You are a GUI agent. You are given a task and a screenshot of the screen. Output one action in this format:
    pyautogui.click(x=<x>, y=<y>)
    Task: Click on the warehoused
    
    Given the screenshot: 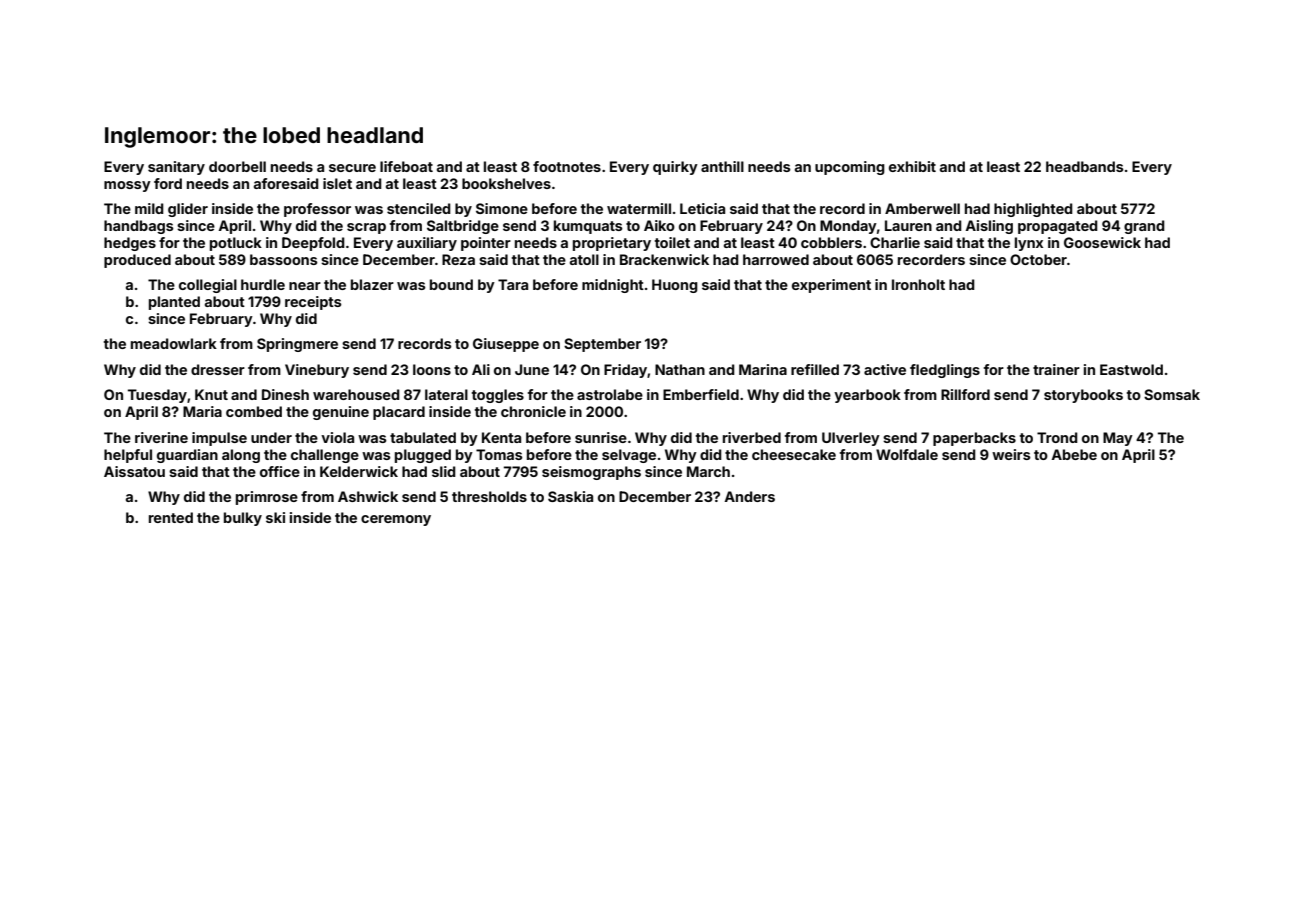 What is the action you would take?
    pyautogui.click(x=356, y=394)
